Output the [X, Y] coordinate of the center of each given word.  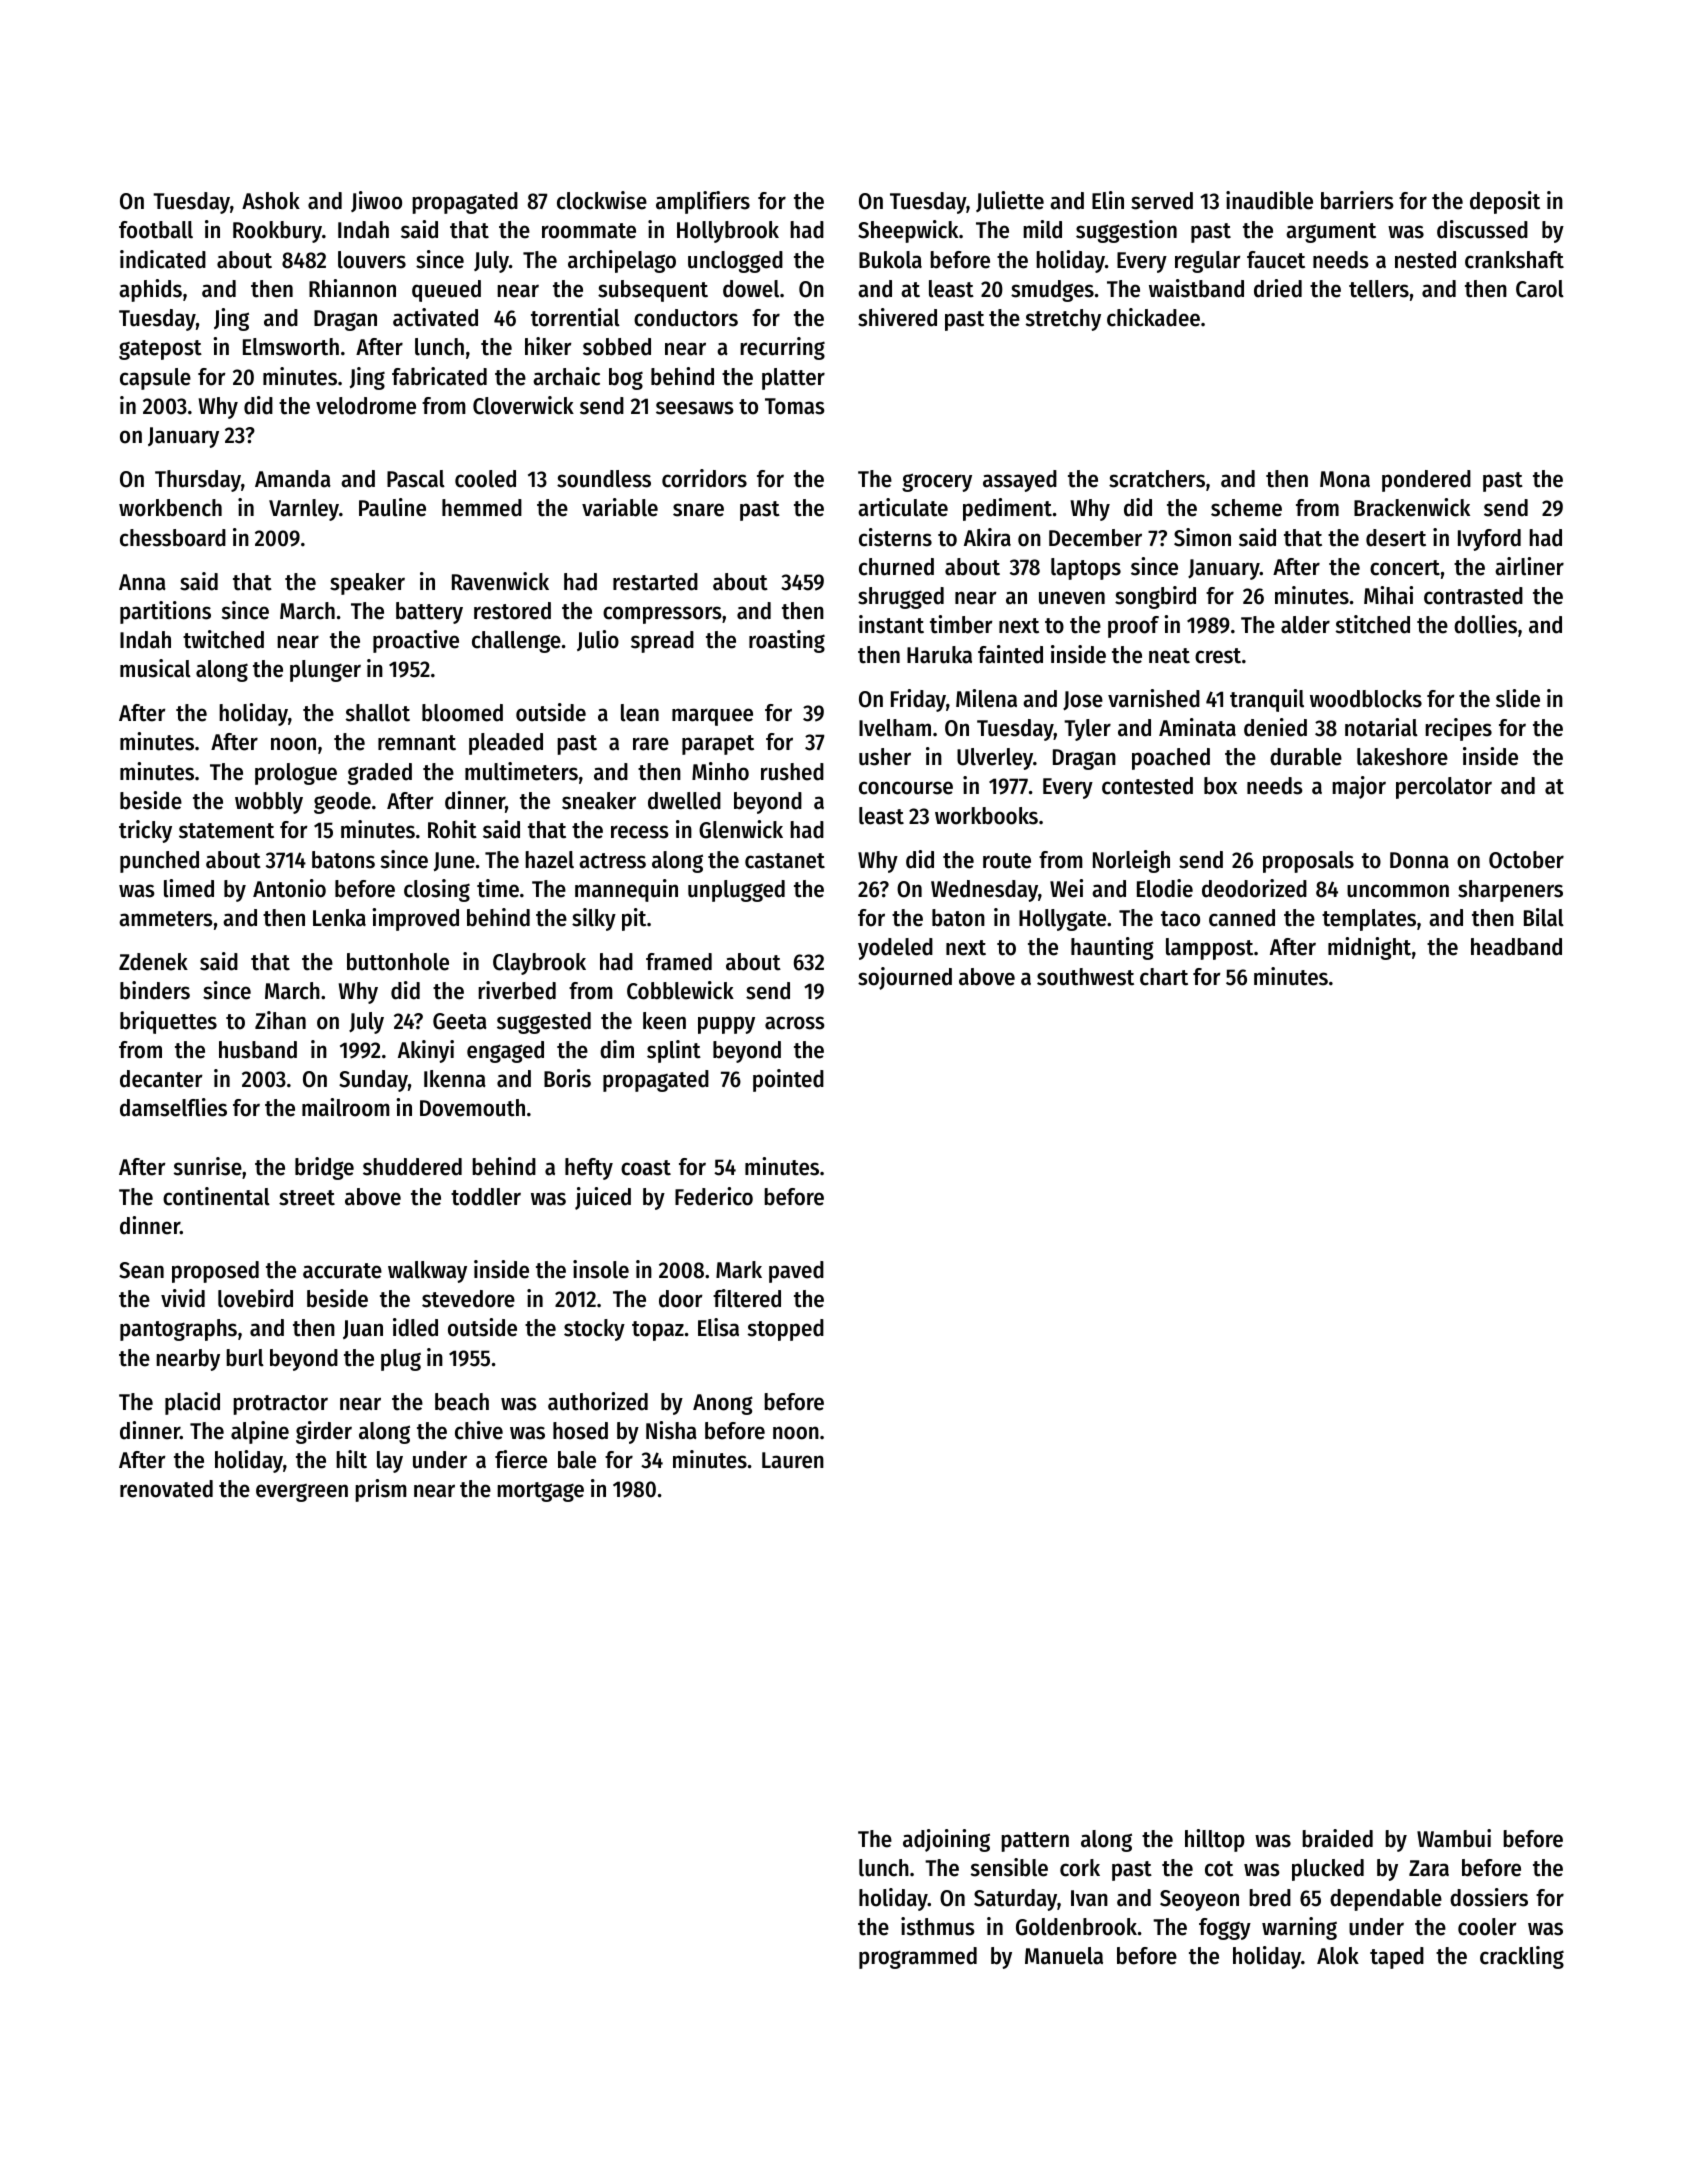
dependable [1386, 1900]
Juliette [1010, 201]
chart [1164, 977]
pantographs [178, 1330]
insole [601, 1269]
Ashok [271, 201]
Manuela [1064, 1956]
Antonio [289, 888]
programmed [918, 1958]
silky [594, 919]
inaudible [1269, 200]
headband [1516, 947]
